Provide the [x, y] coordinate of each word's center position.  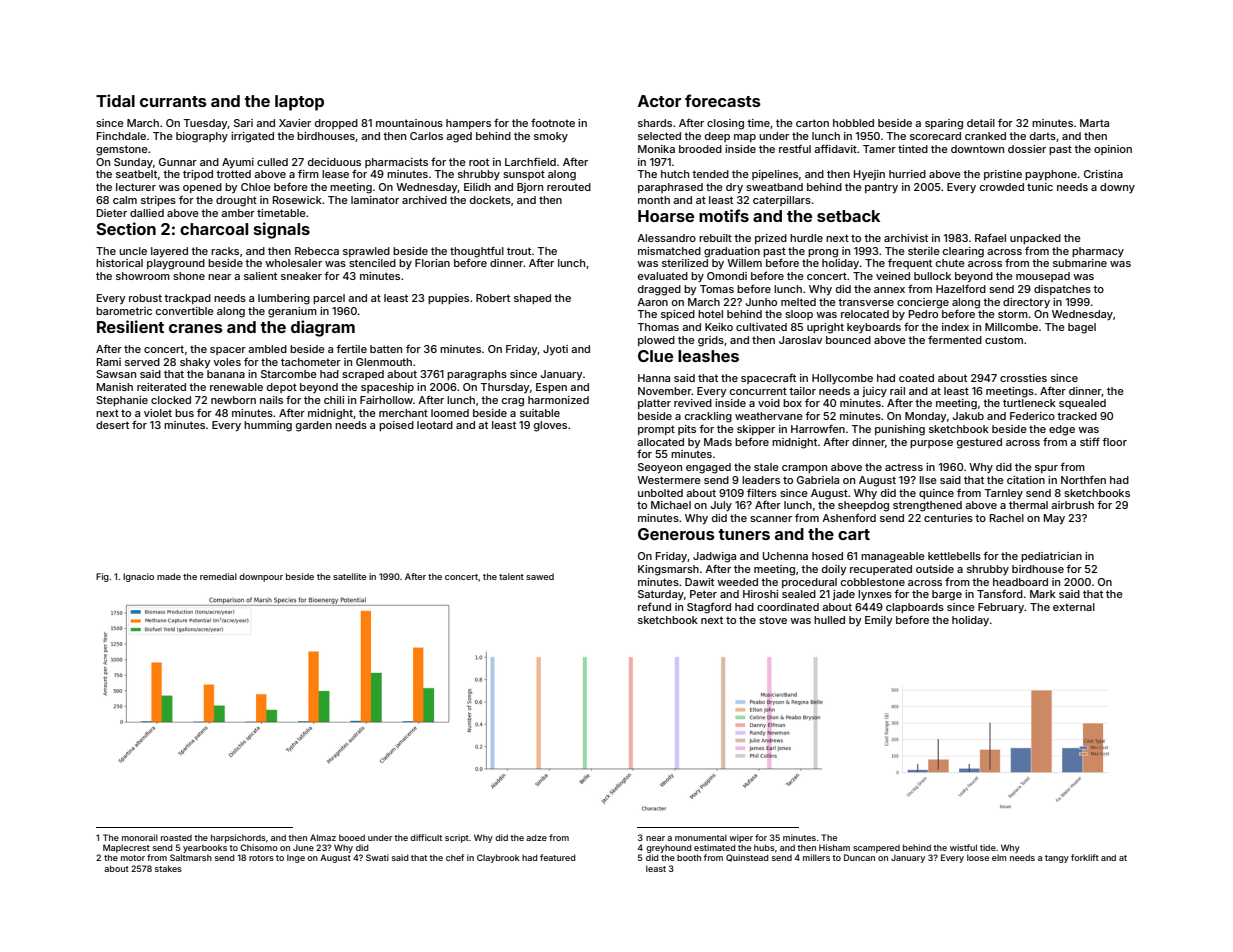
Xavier [295, 123]
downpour [261, 577]
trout [519, 251]
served [142, 362]
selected [659, 136]
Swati [377, 857]
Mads [718, 442]
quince [936, 494]
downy [1117, 188]
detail [981, 123]
